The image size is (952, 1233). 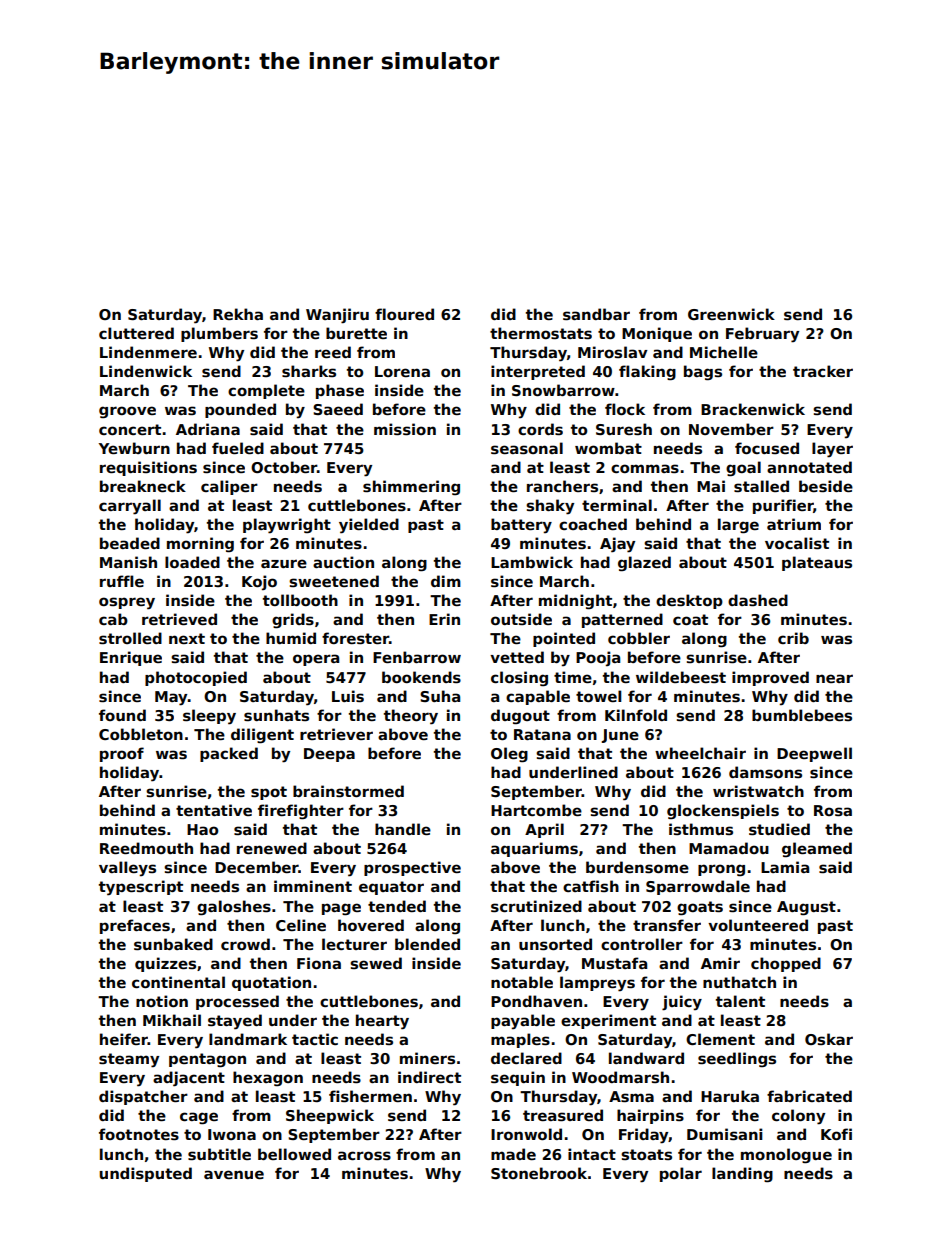 What do you see at coordinates (348, 791) in the screenshot?
I see `brainstormed` at bounding box center [348, 791].
